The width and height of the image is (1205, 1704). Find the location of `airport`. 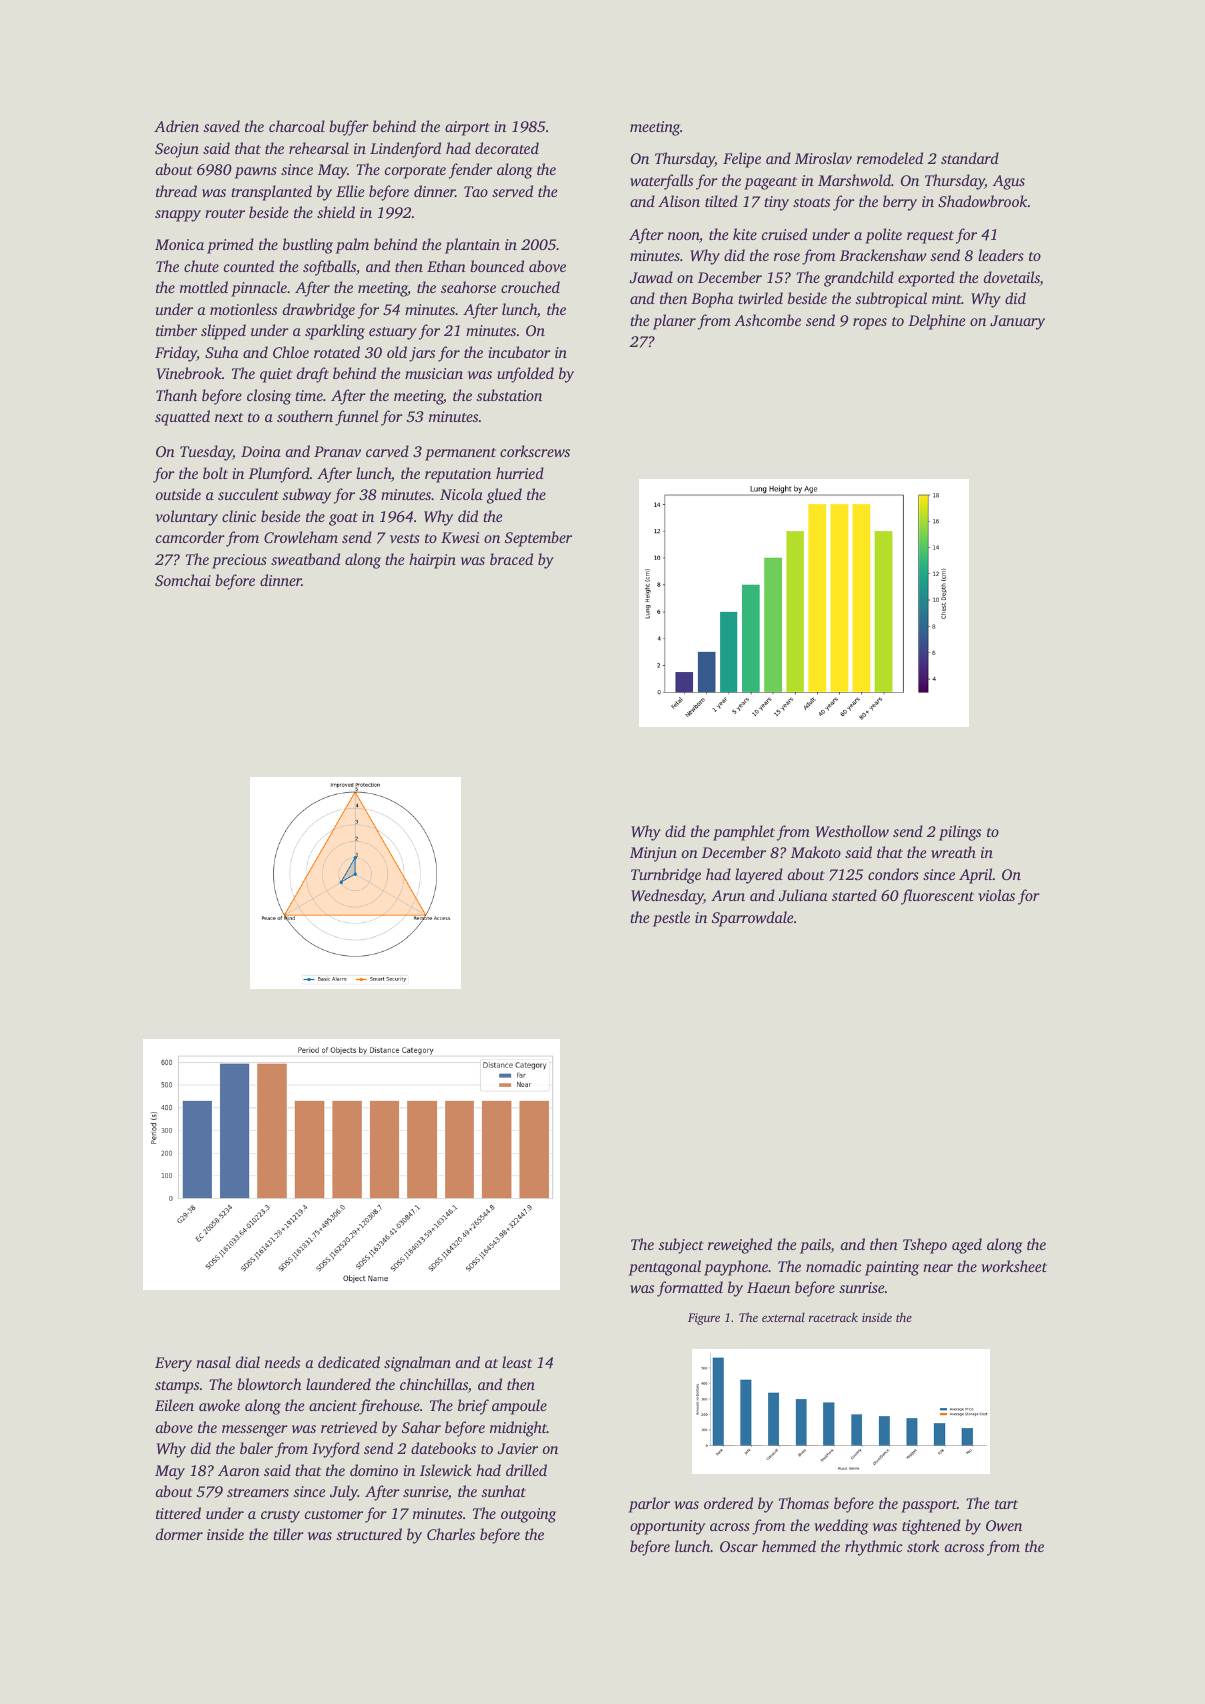

airport is located at coordinates (467, 128).
